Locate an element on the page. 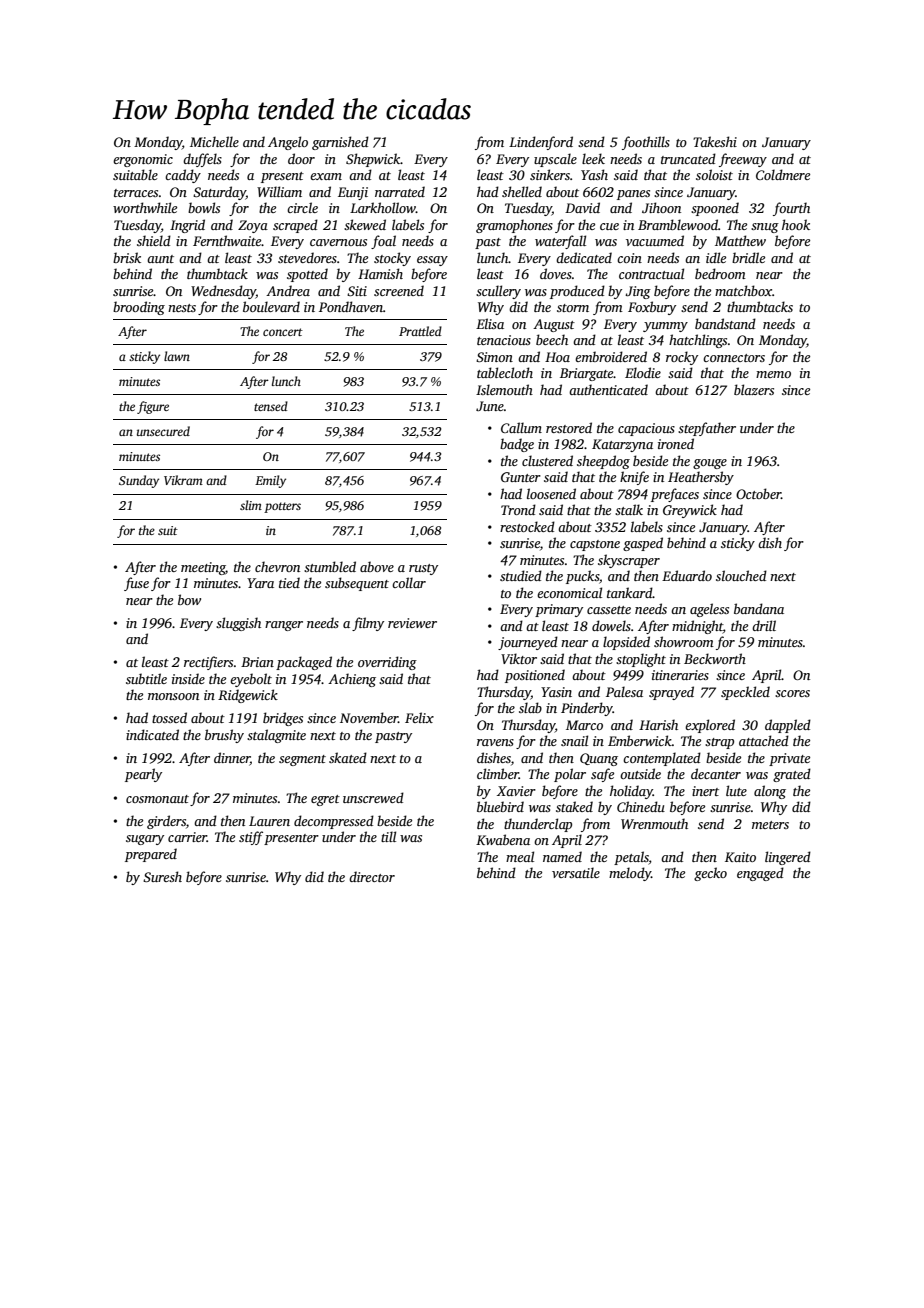 This image has width=924, height=1308. hook is located at coordinates (796, 224).
